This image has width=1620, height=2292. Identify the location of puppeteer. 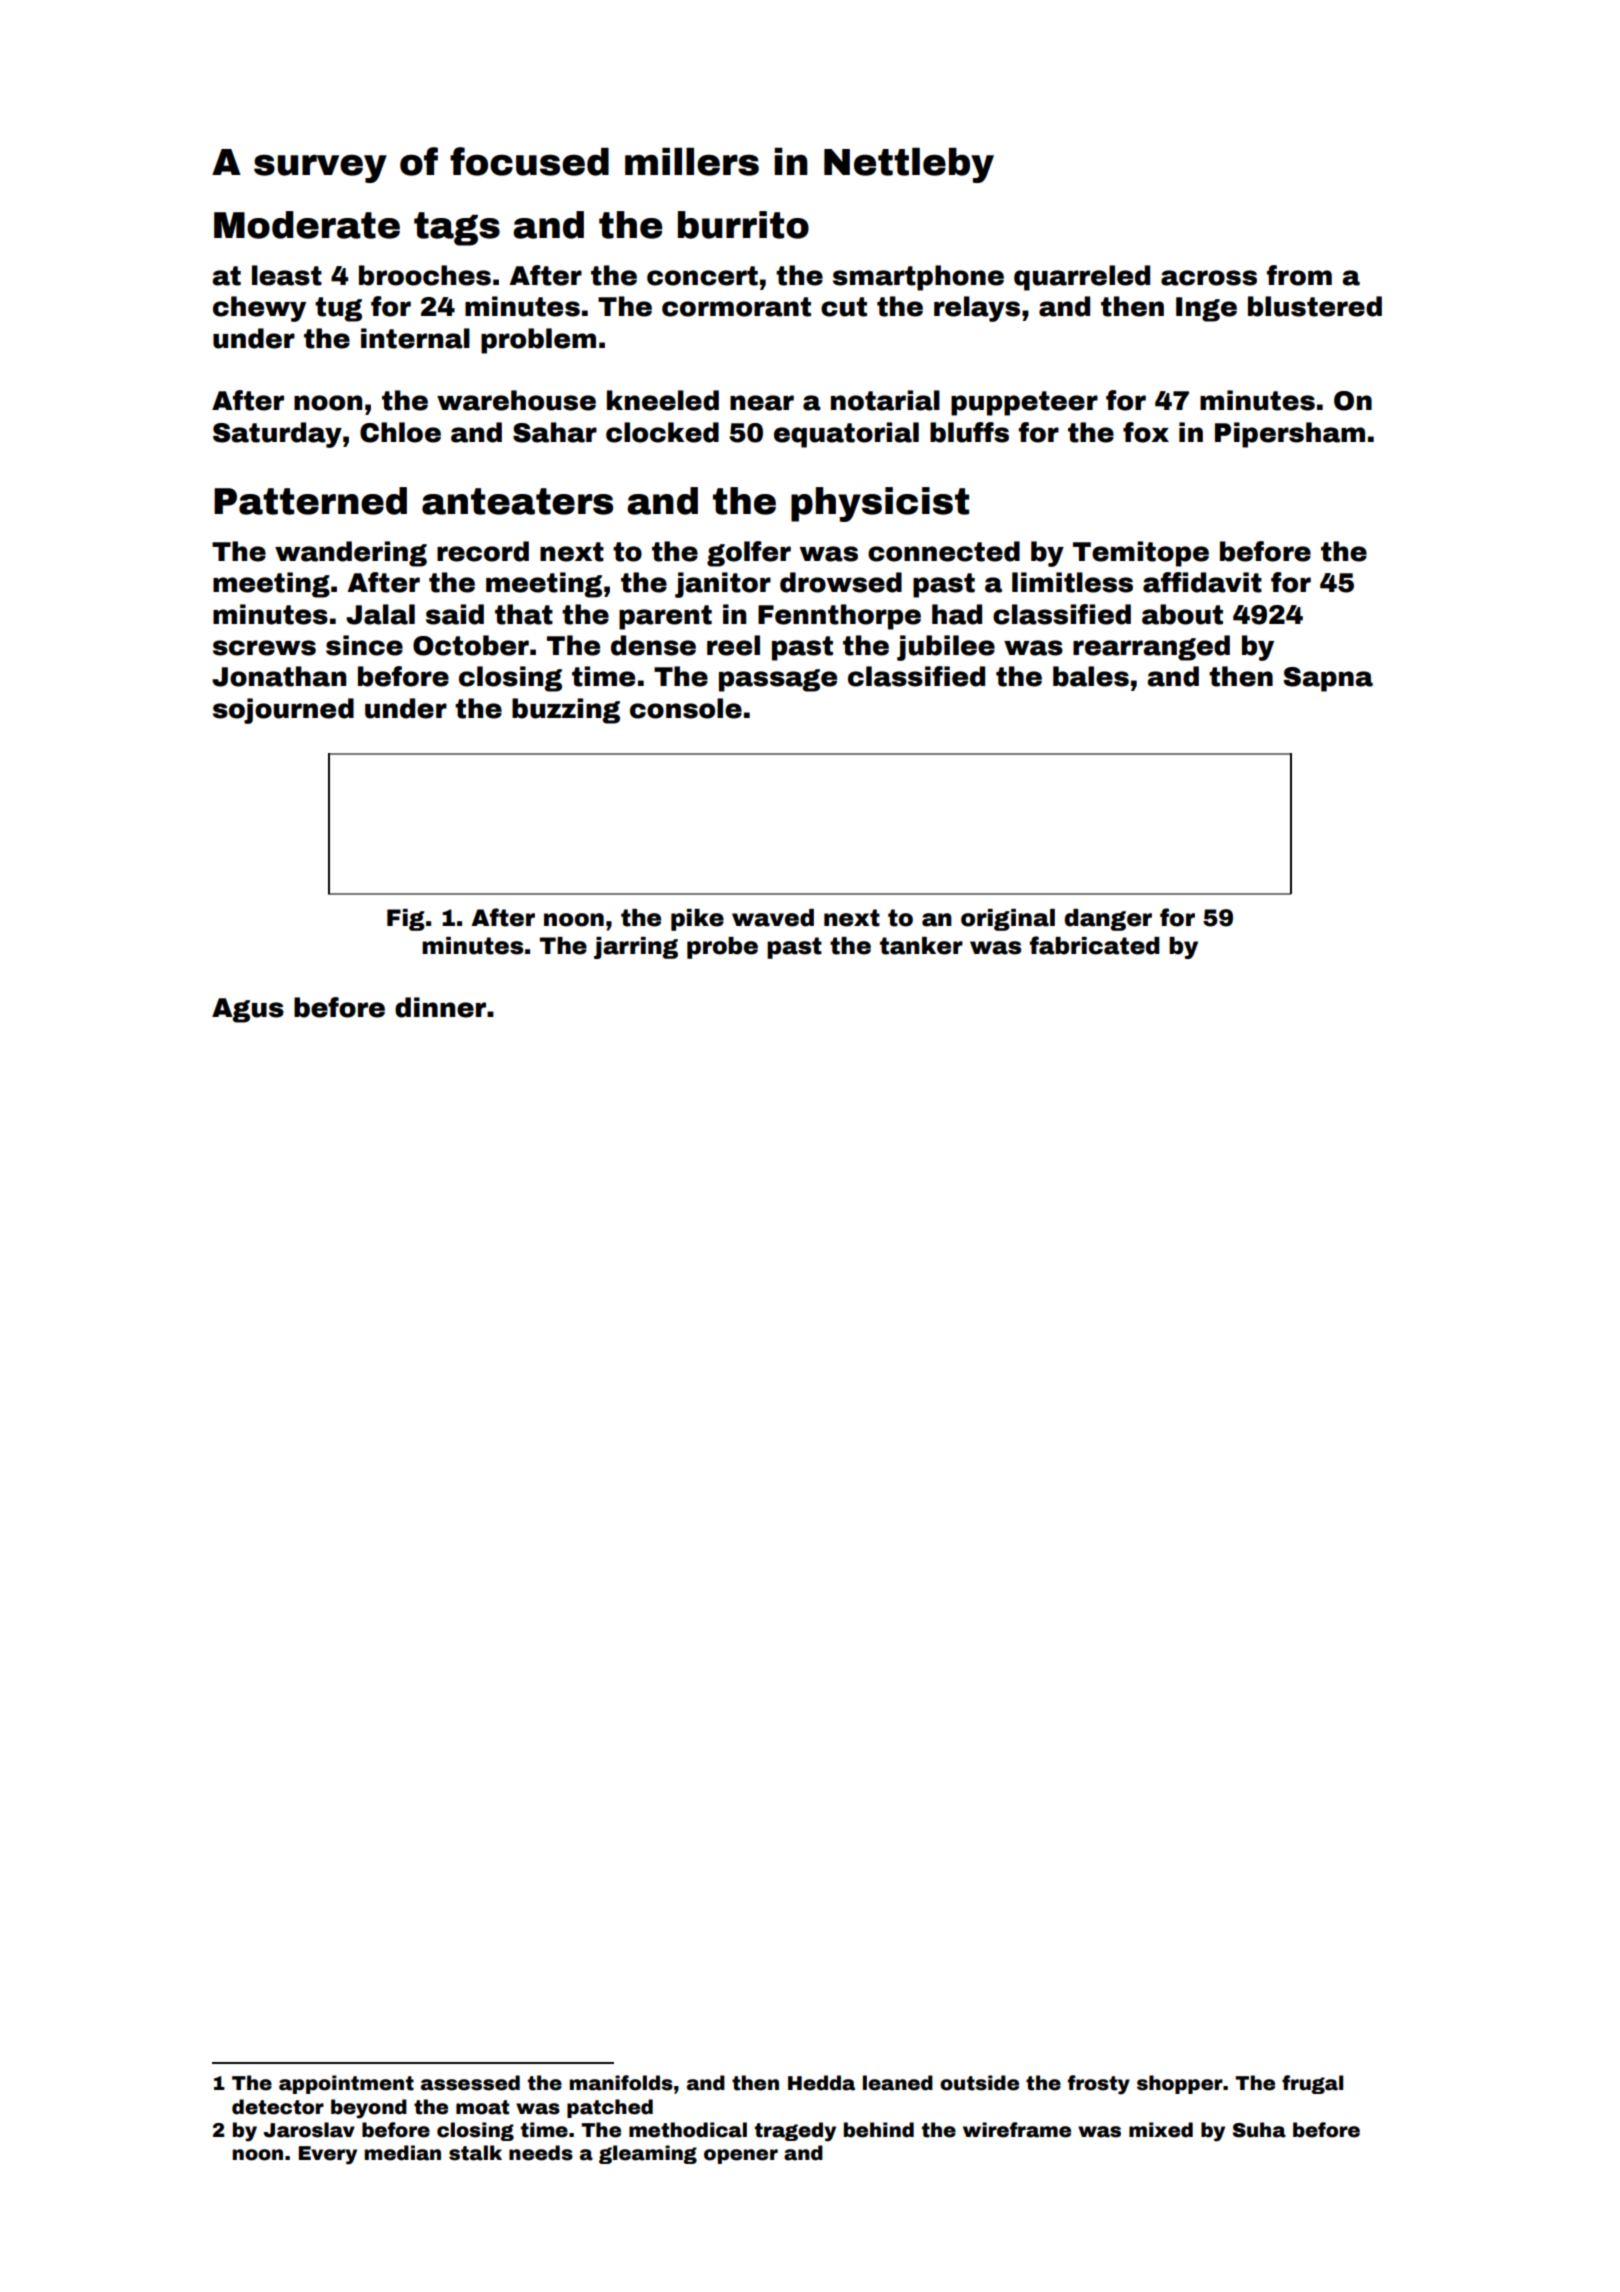
(1024, 403).
